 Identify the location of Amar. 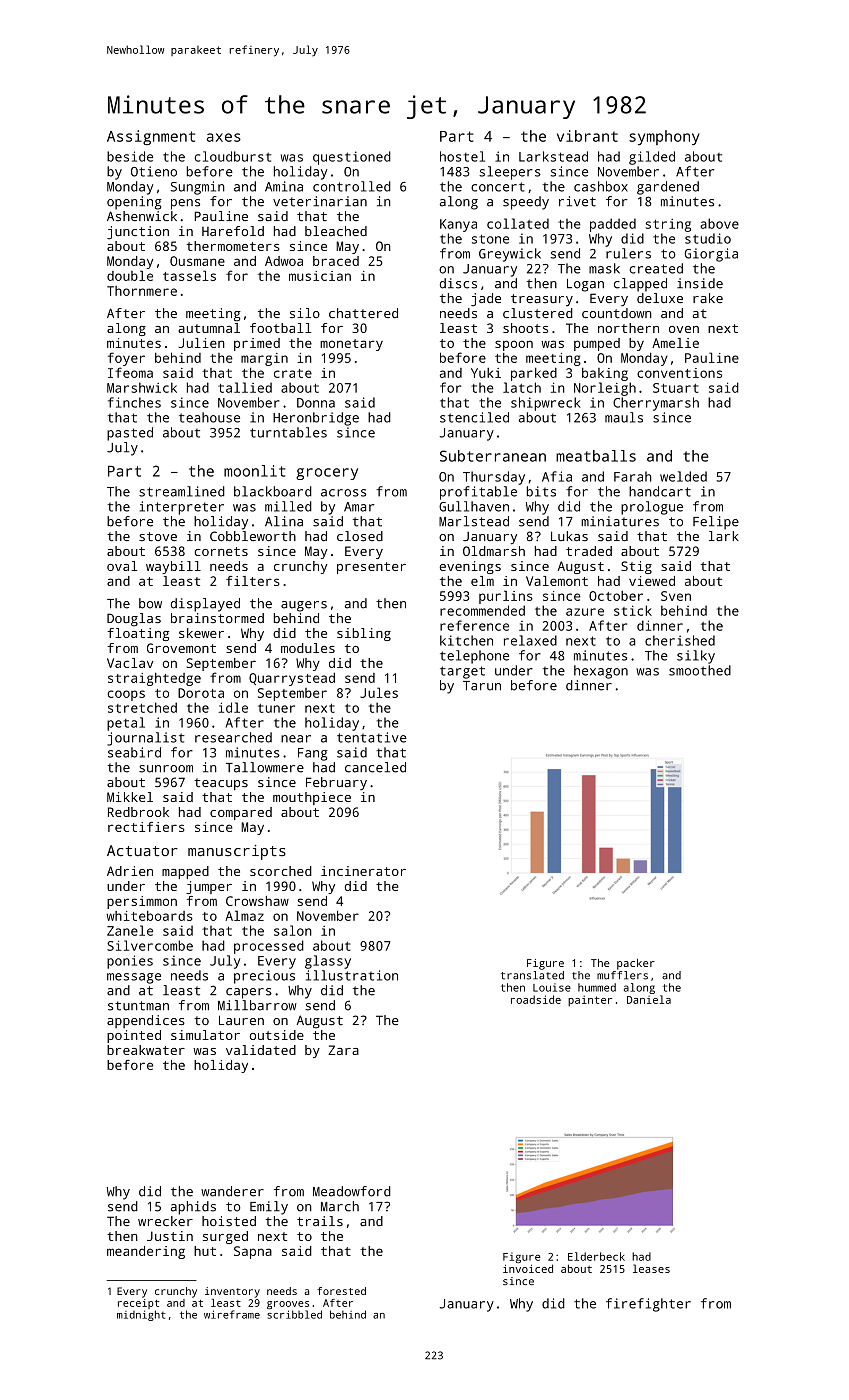
(359, 507).
